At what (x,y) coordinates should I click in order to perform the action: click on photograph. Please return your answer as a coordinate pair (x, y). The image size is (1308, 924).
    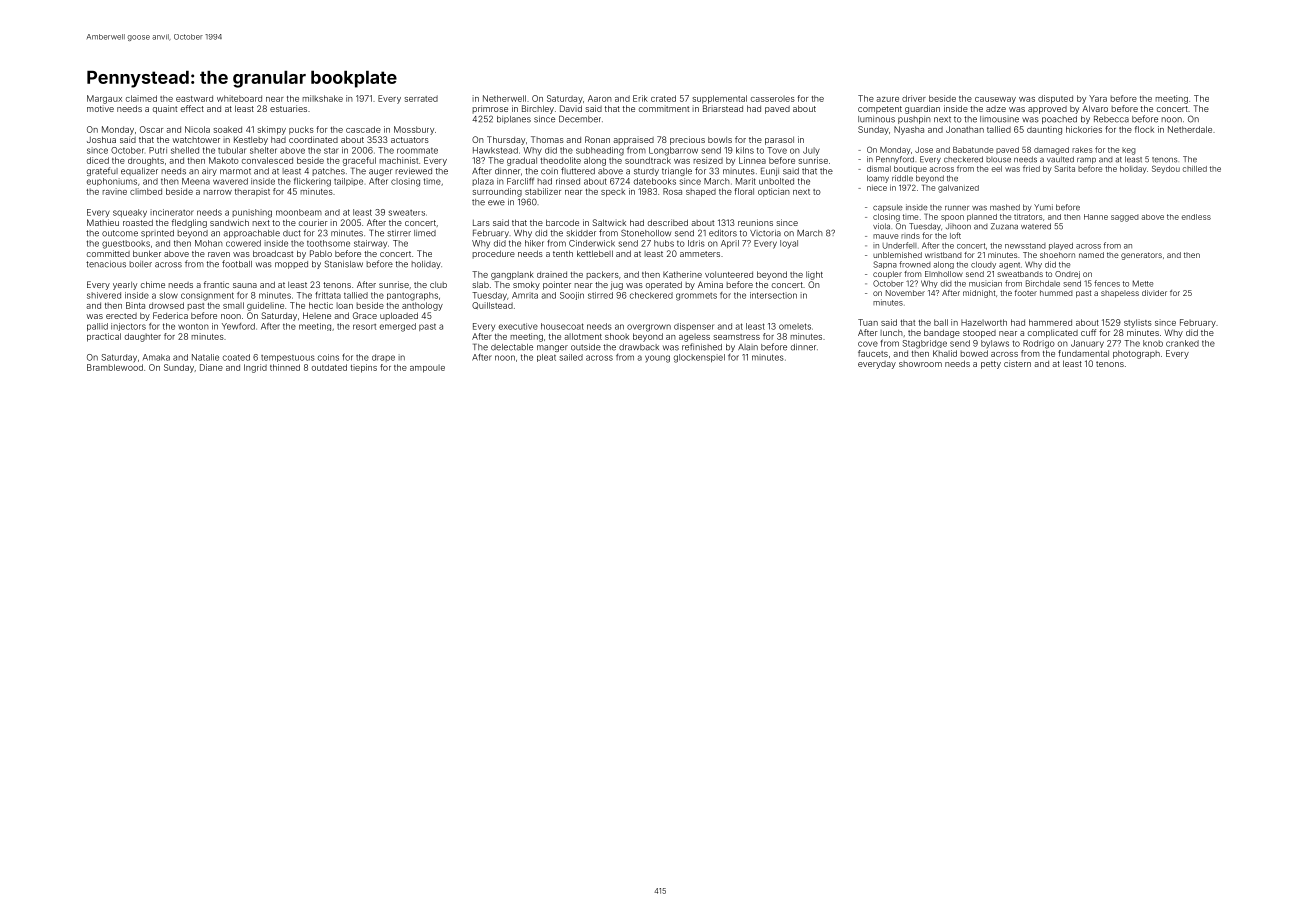
    Looking at the image, I should click on (1136, 354).
